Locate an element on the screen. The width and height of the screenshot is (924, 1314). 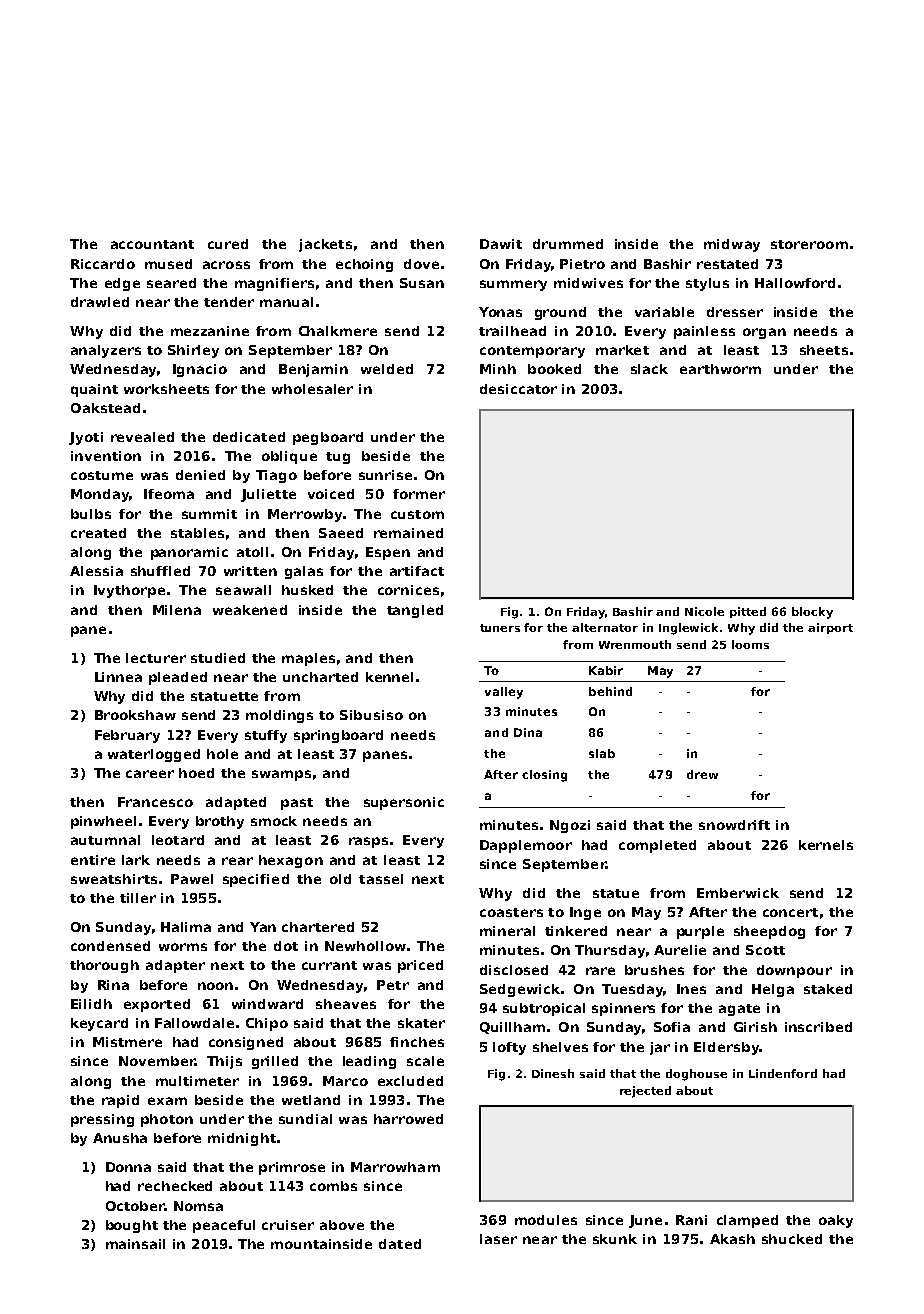
cruiser is located at coordinates (288, 1225).
